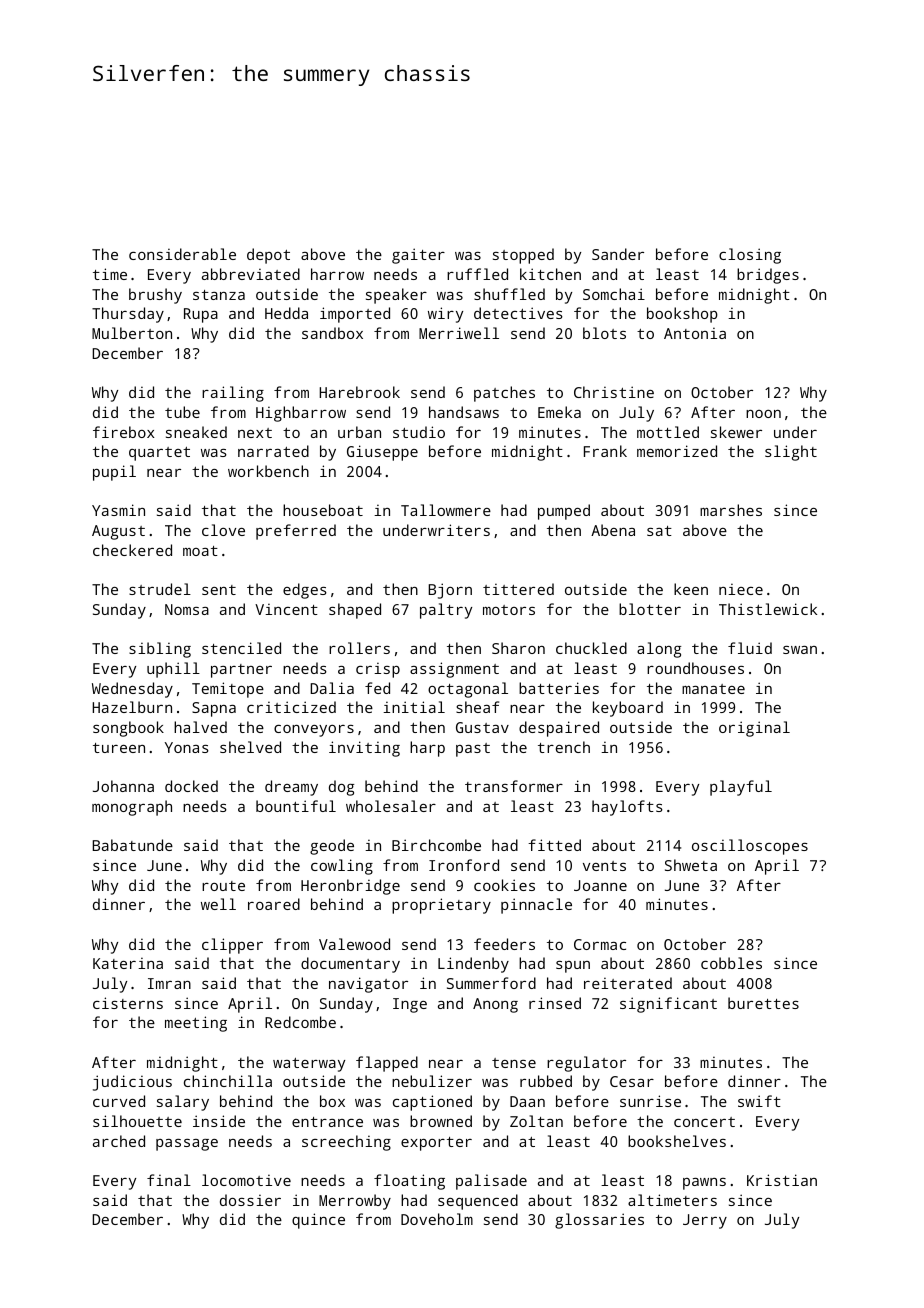  Describe the element at coordinates (731, 510) in the image. I see `marshes` at that location.
